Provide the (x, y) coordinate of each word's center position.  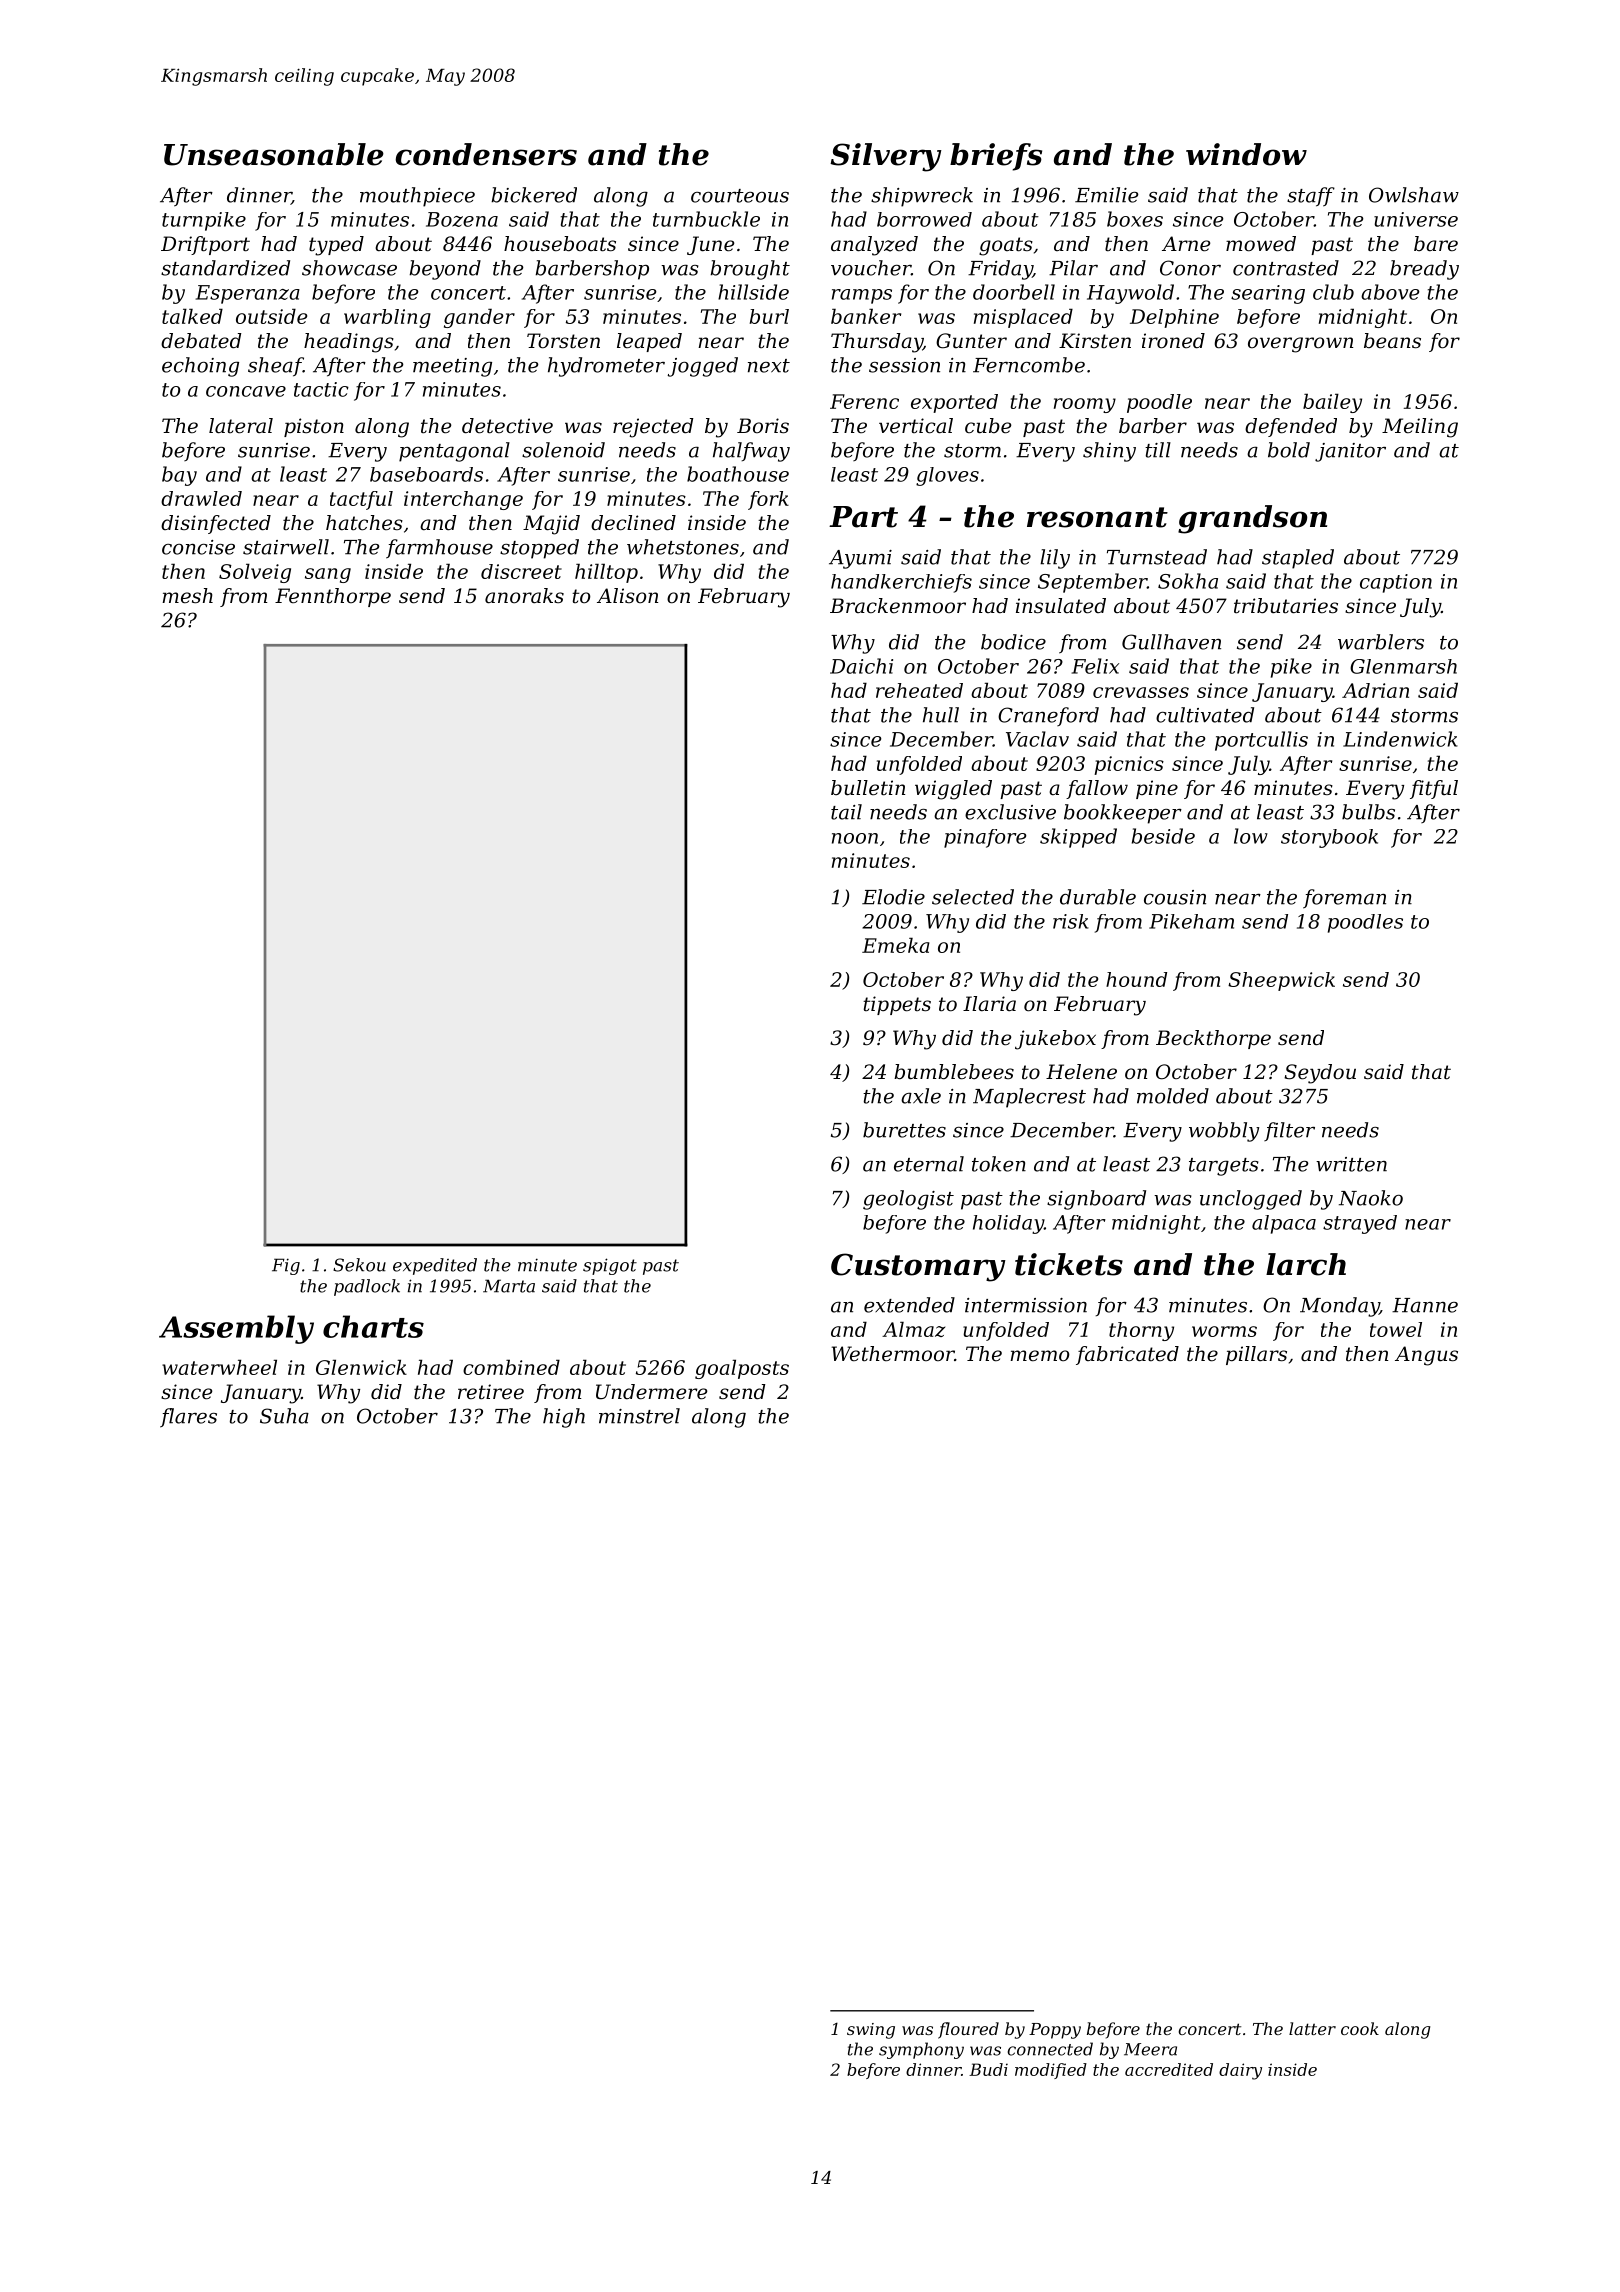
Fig (286, 1266)
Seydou (1320, 1074)
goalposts (742, 1369)
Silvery (886, 157)
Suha (284, 1416)
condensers (486, 154)
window (1246, 154)
